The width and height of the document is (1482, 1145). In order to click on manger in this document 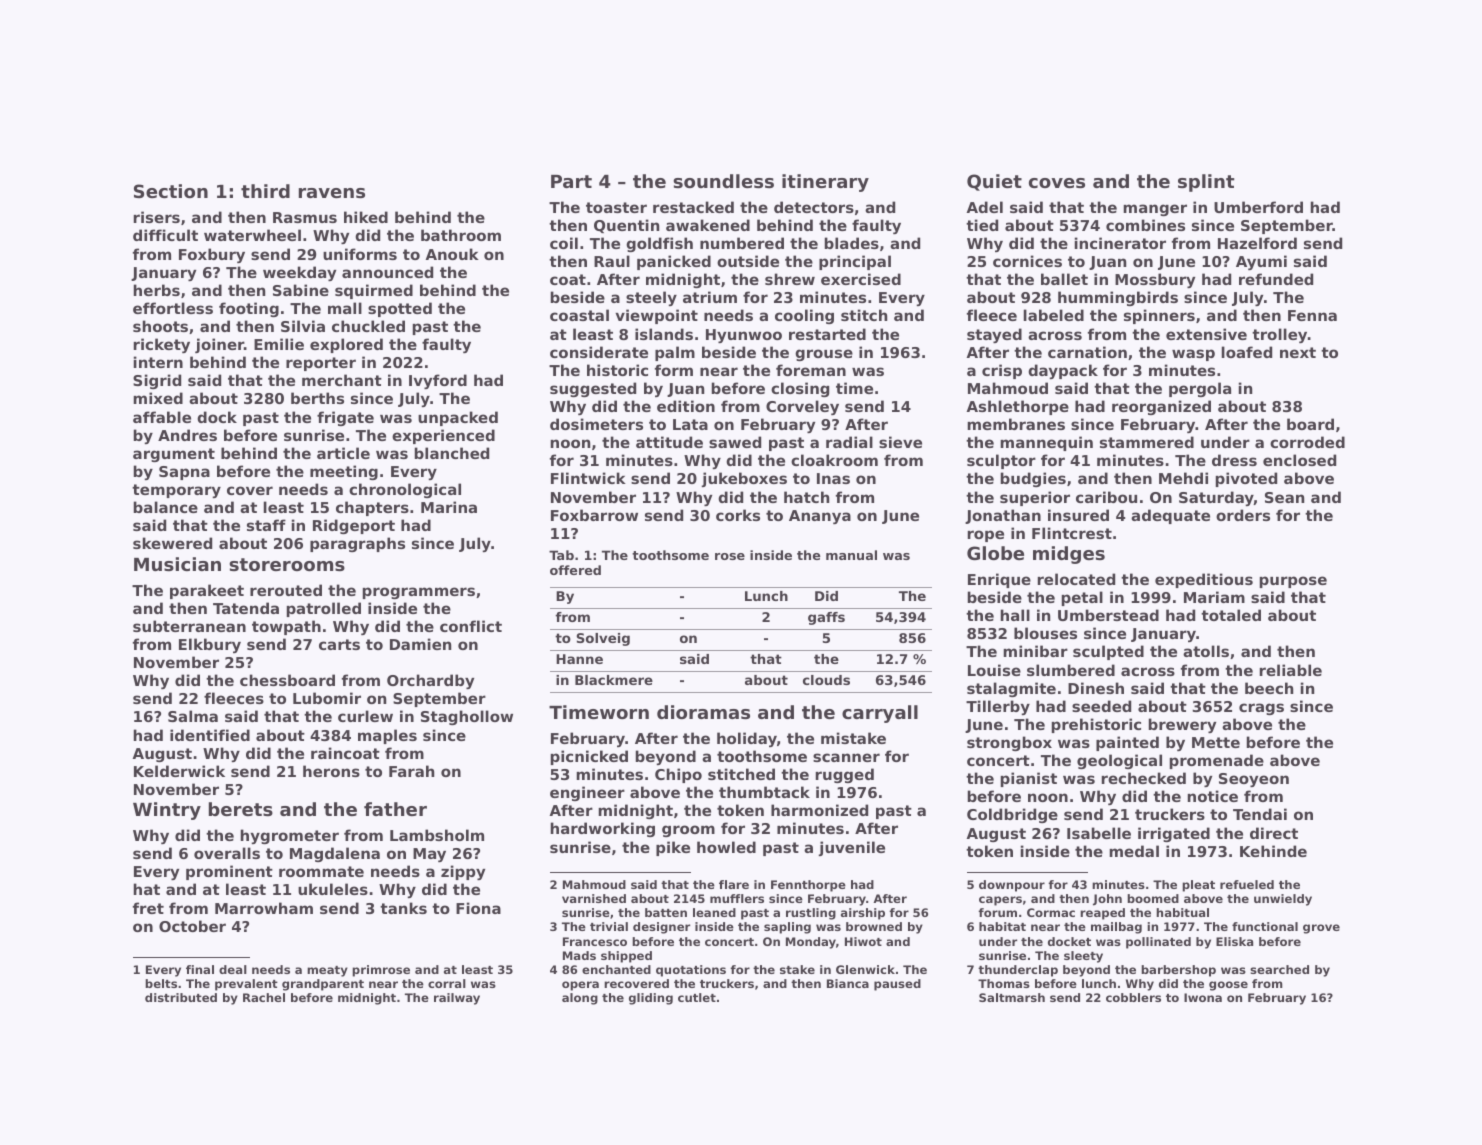, I will do `click(1155, 210)`.
